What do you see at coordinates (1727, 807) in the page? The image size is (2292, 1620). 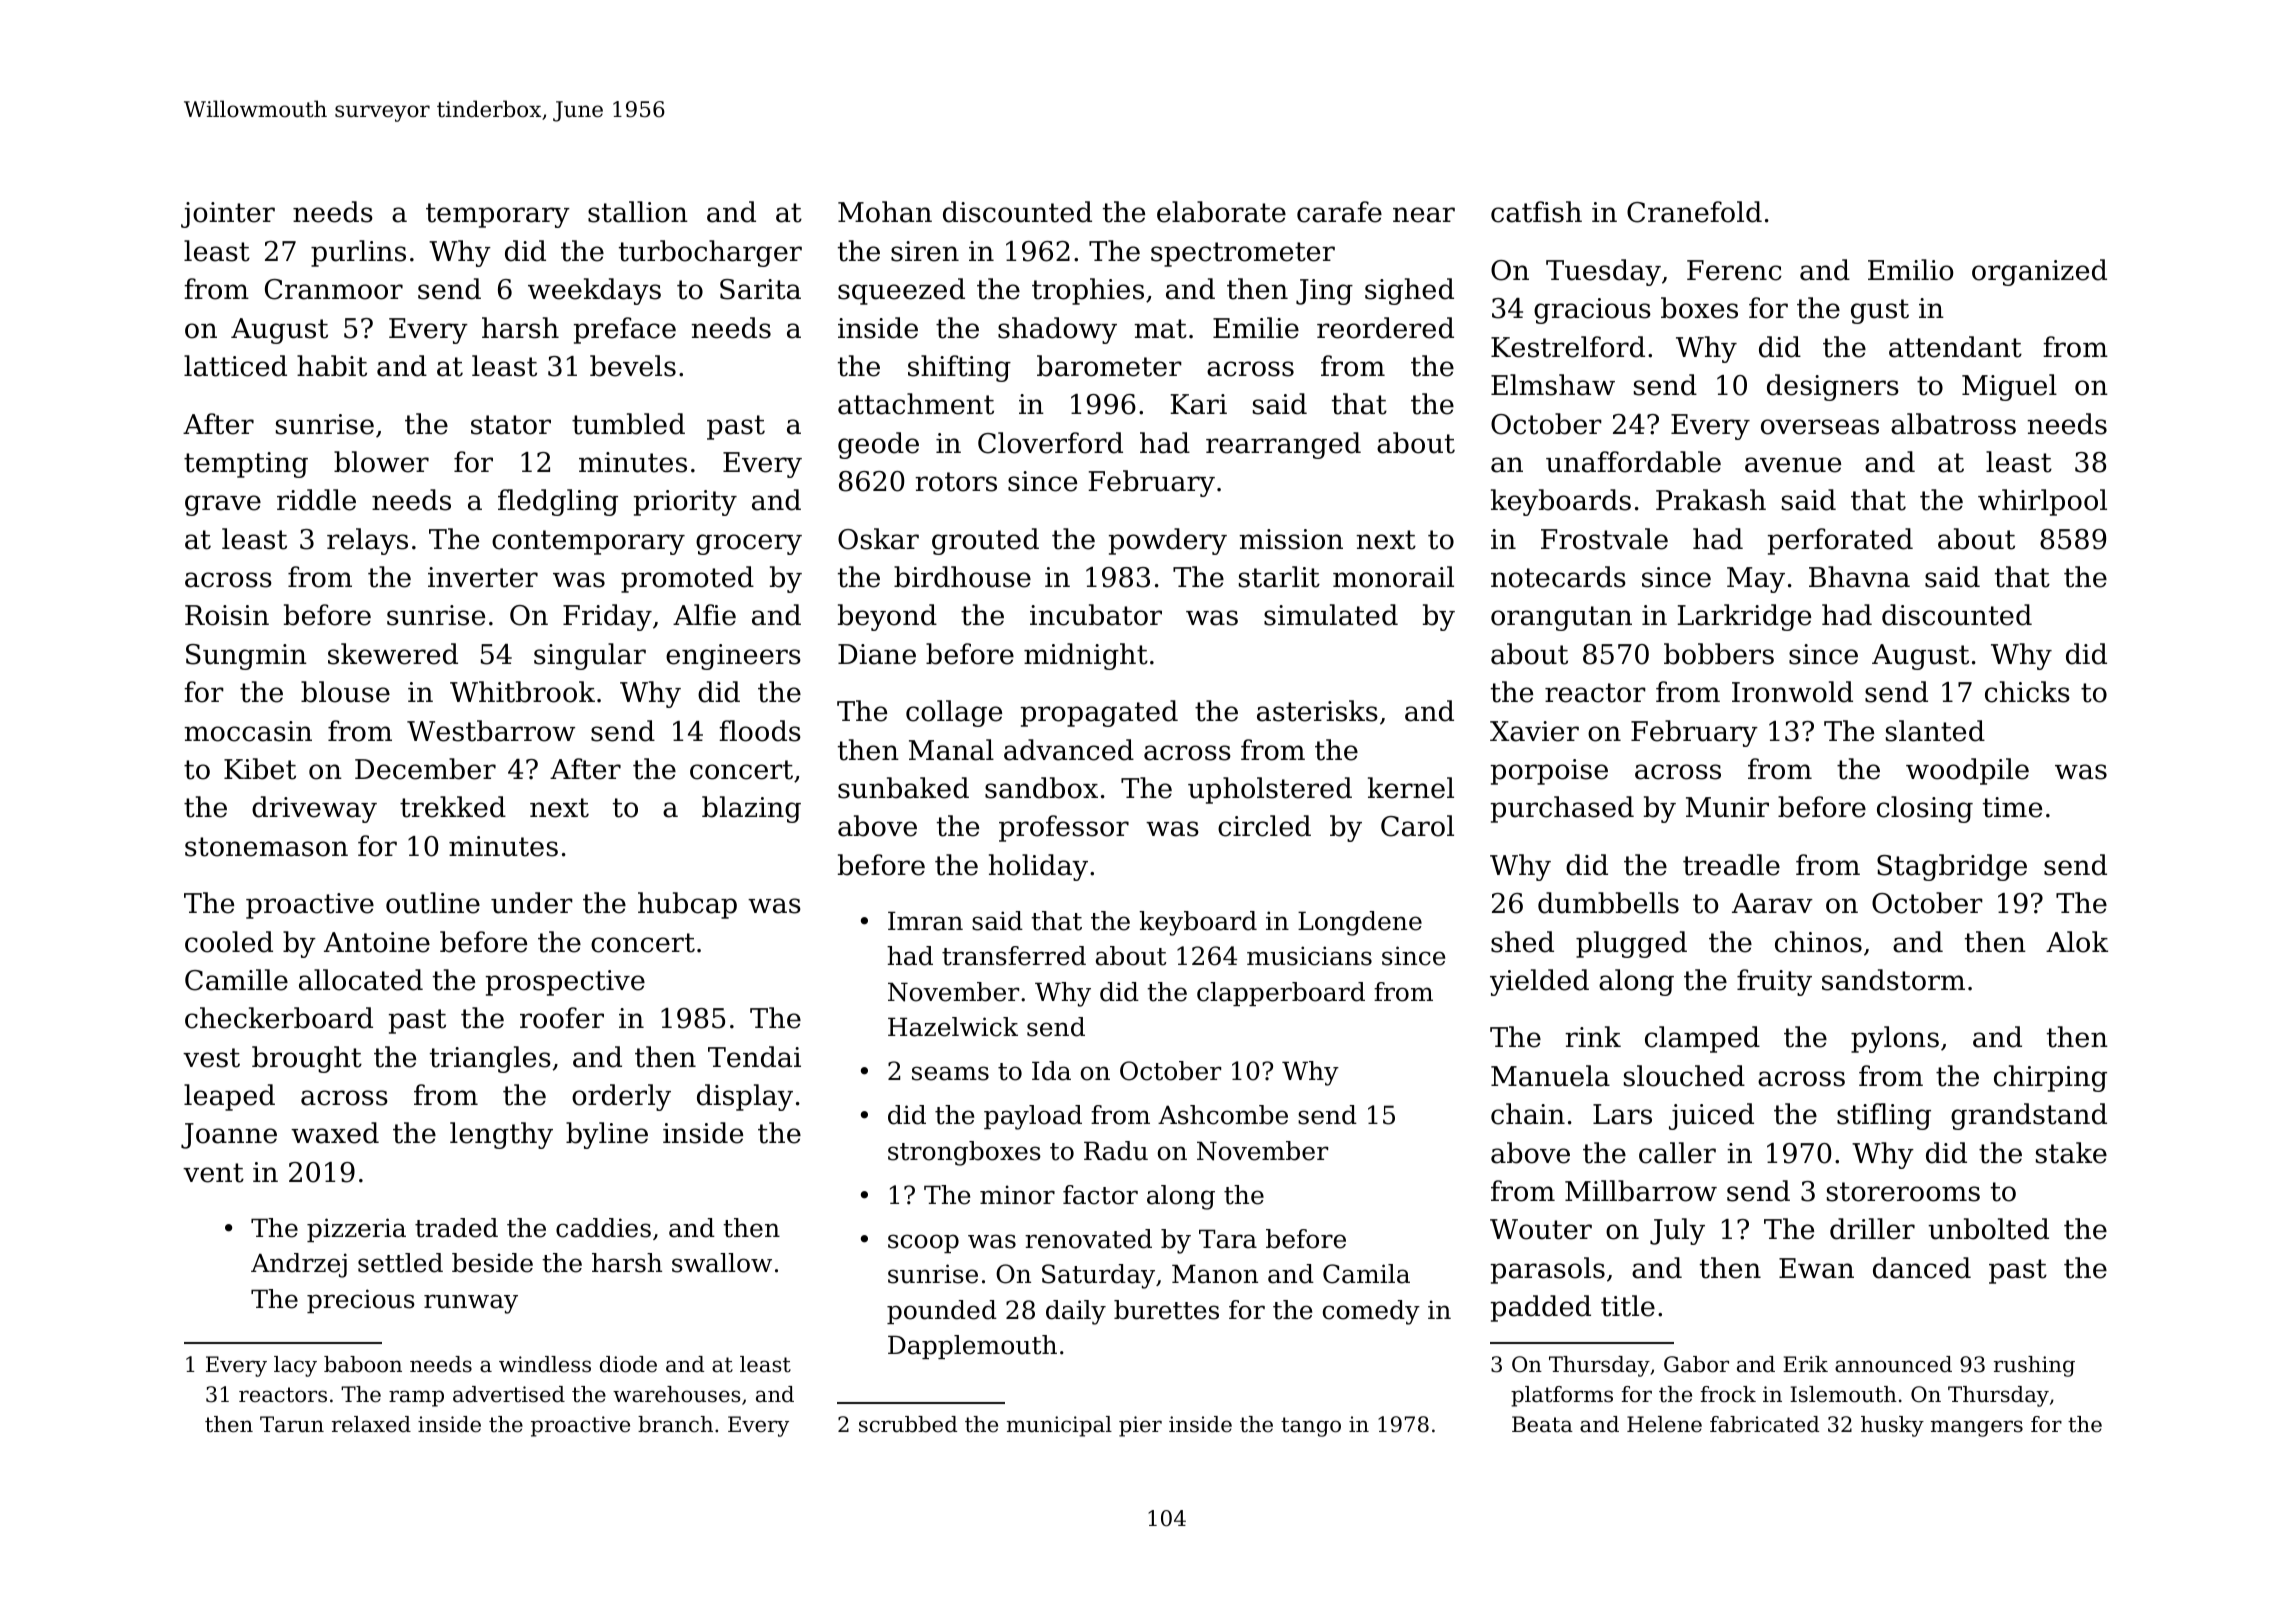 I see `Munir` at bounding box center [1727, 807].
